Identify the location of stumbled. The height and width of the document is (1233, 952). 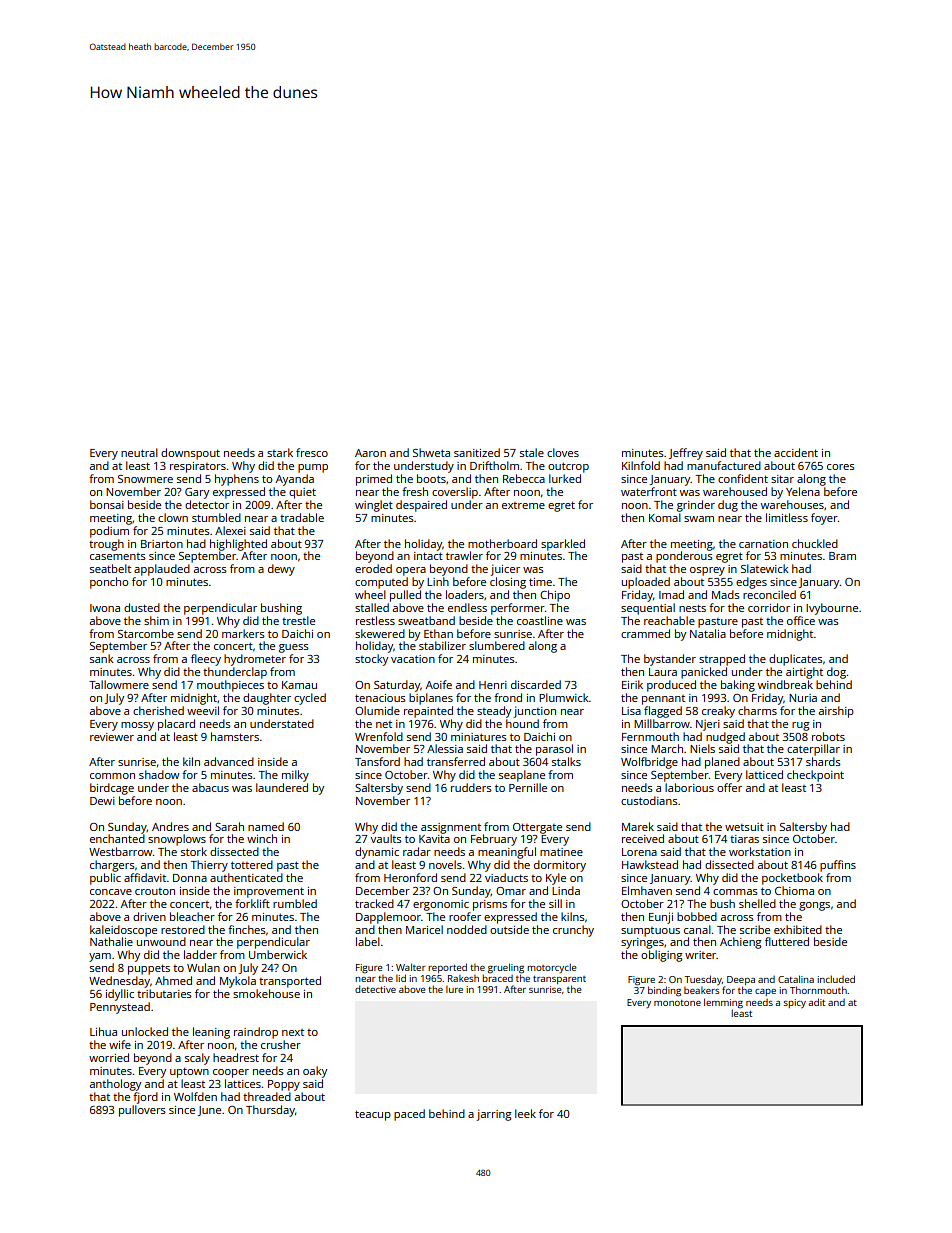
(216, 517).
